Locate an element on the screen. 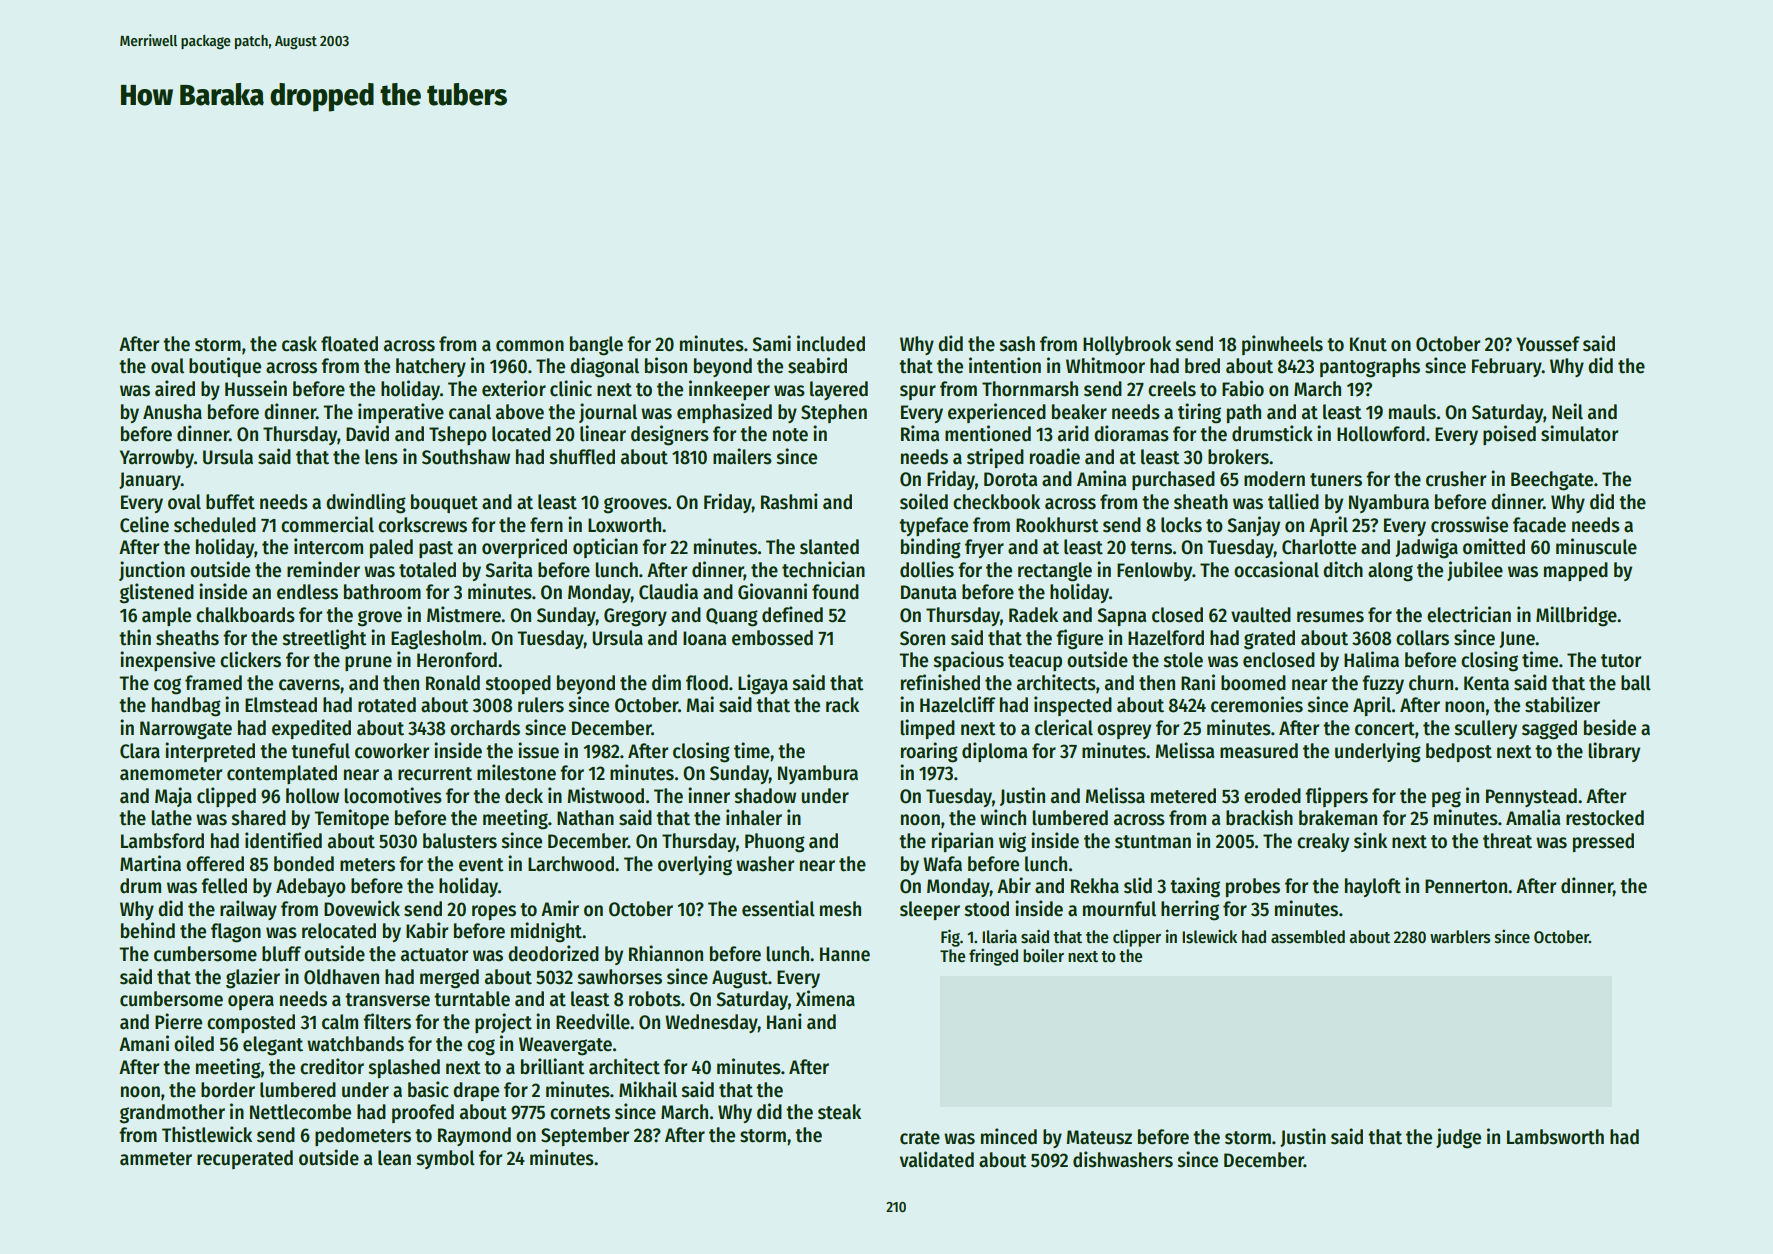 Image resolution: width=1773 pixels, height=1254 pixels. slanted is located at coordinates (829, 547).
